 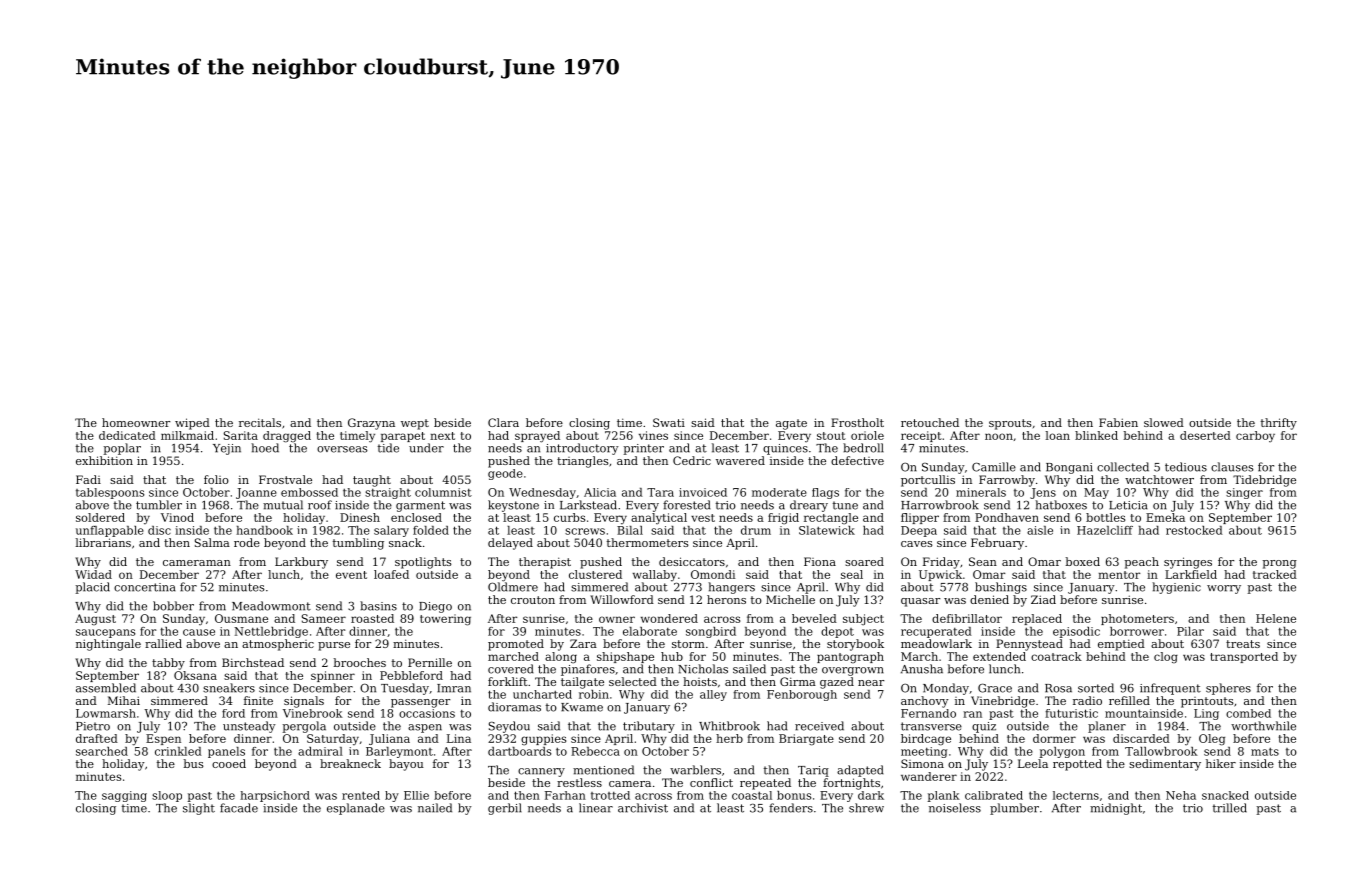 What do you see at coordinates (643, 808) in the image?
I see `archivist` at bounding box center [643, 808].
